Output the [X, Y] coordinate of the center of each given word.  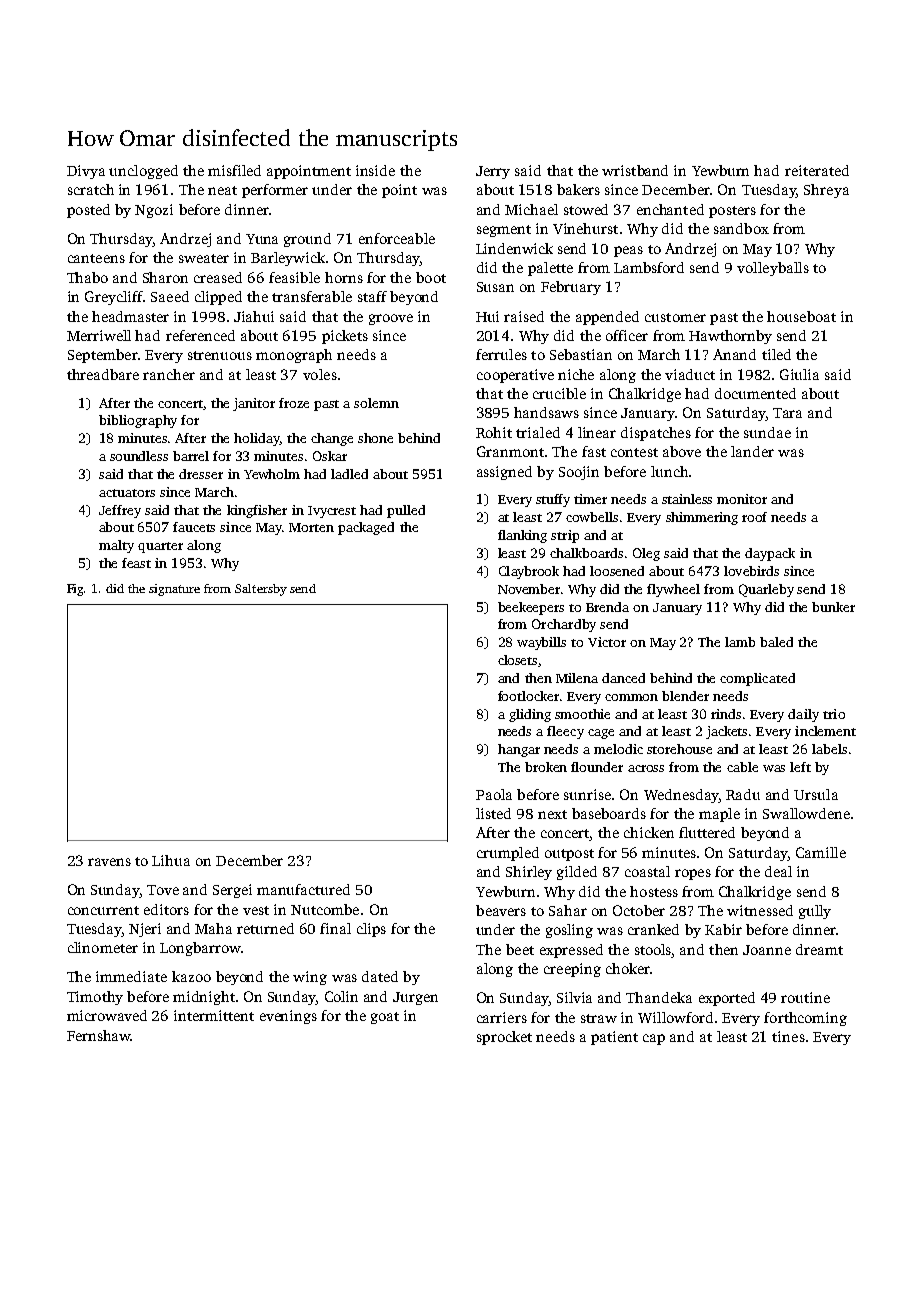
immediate [131, 976]
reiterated [817, 170]
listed [493, 813]
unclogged [143, 172]
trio [834, 714]
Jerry [493, 172]
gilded [577, 873]
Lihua [171, 860]
